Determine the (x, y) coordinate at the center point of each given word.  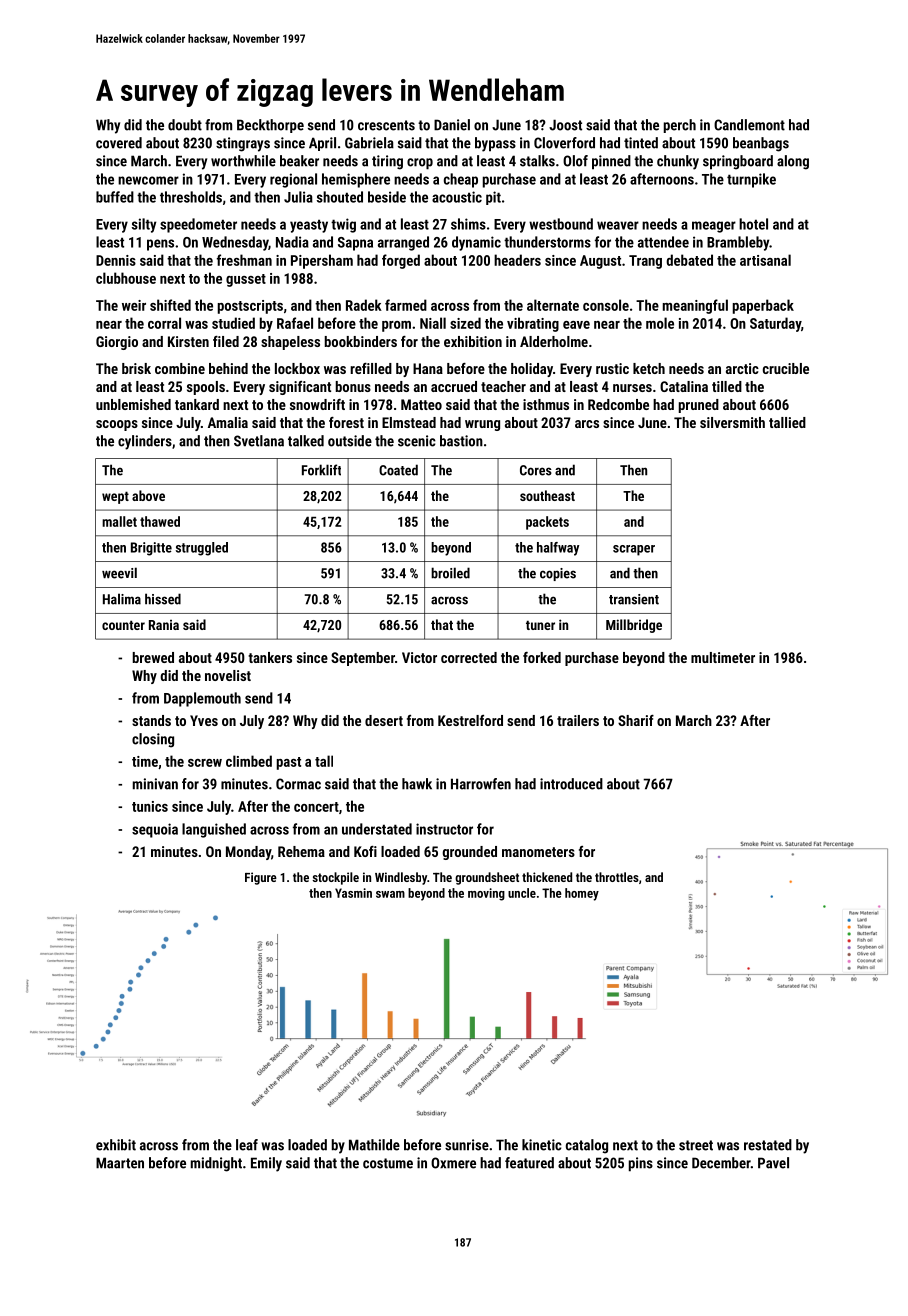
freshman (244, 260)
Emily (266, 1164)
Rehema (301, 851)
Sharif (636, 720)
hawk (417, 784)
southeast (547, 495)
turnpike (751, 180)
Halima (122, 599)
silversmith (732, 422)
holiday (532, 370)
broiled (450, 573)
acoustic (457, 197)
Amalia (228, 422)
